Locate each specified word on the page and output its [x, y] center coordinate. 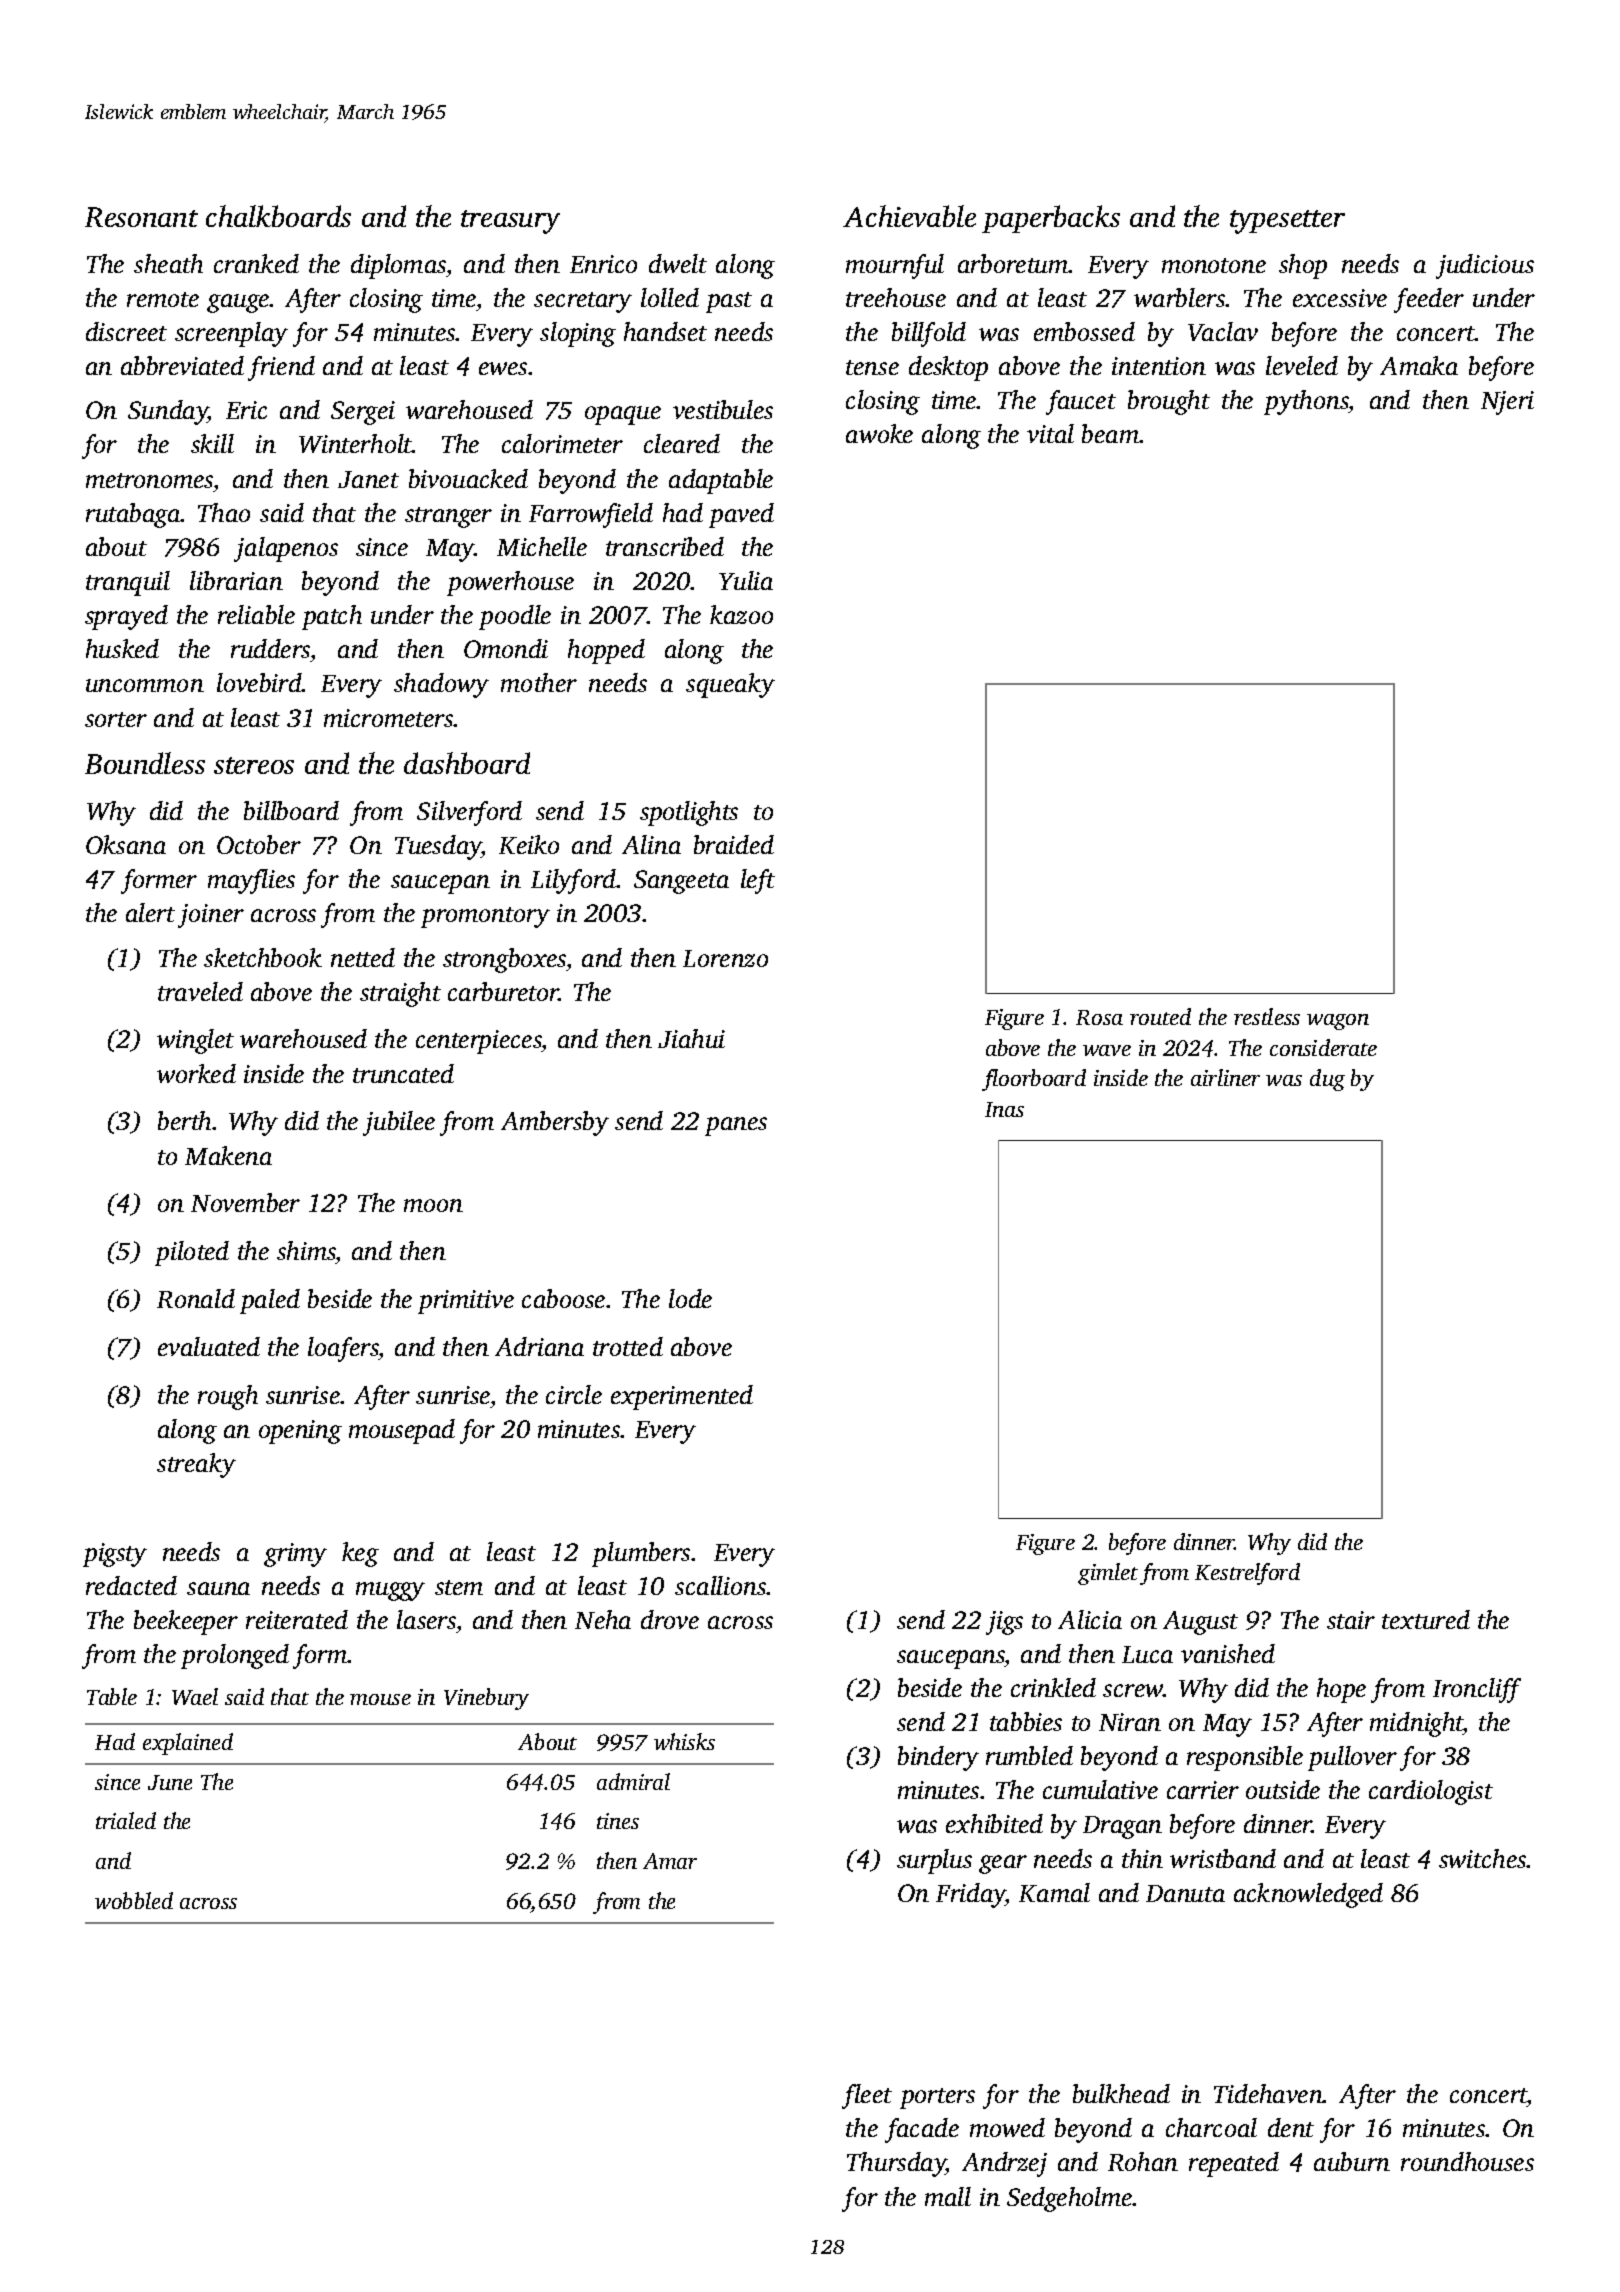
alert [150, 912]
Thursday [896, 2164]
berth [185, 1120]
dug [1327, 1080]
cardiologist [1431, 1792]
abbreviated [182, 365]
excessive [1340, 298]
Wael [195, 1696]
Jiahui [691, 1038]
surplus [934, 1861]
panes [736, 1126]
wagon [1338, 1022]
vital [1050, 433]
